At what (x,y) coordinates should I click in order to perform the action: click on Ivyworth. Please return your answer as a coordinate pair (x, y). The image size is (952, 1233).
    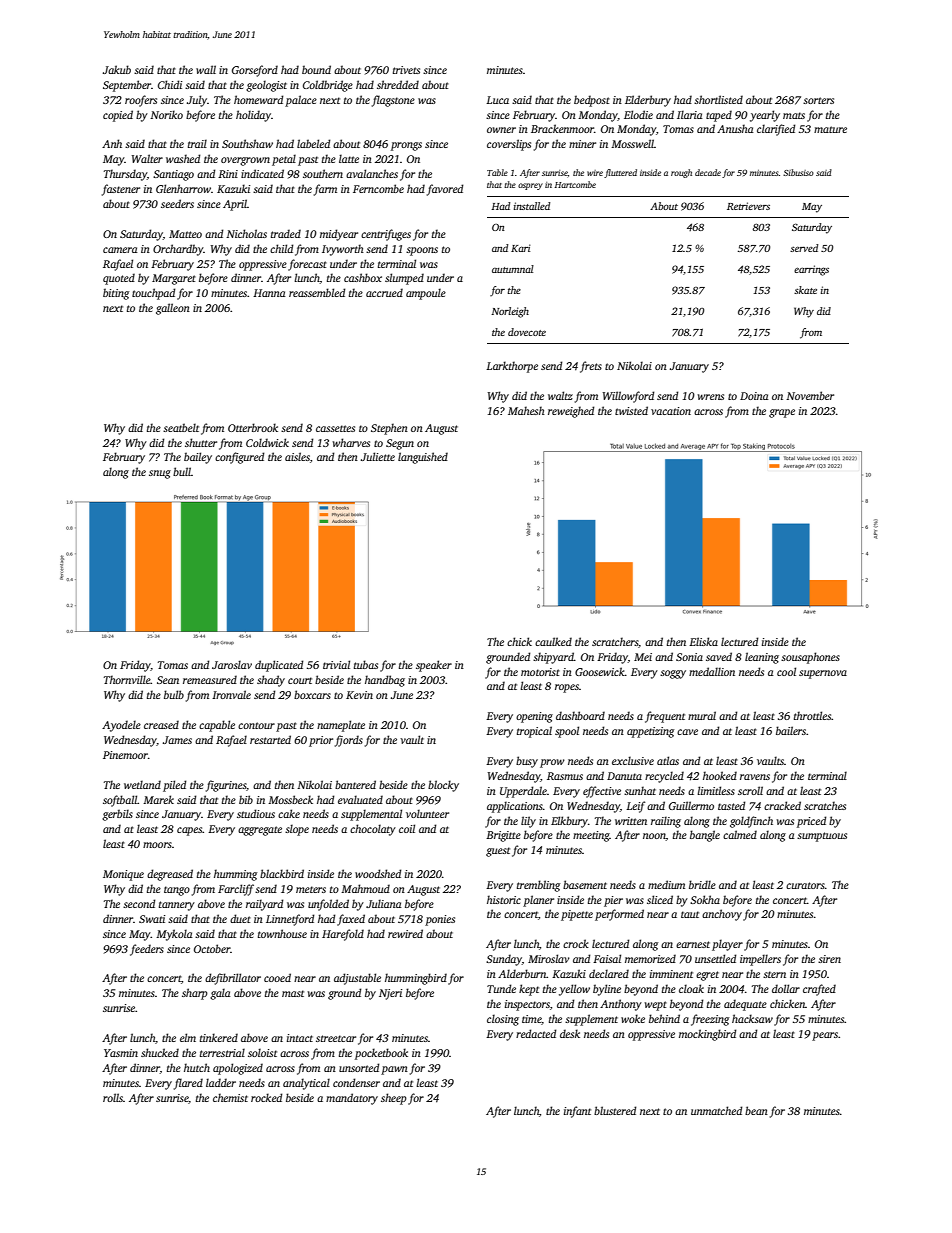
    Looking at the image, I should click on (343, 250).
